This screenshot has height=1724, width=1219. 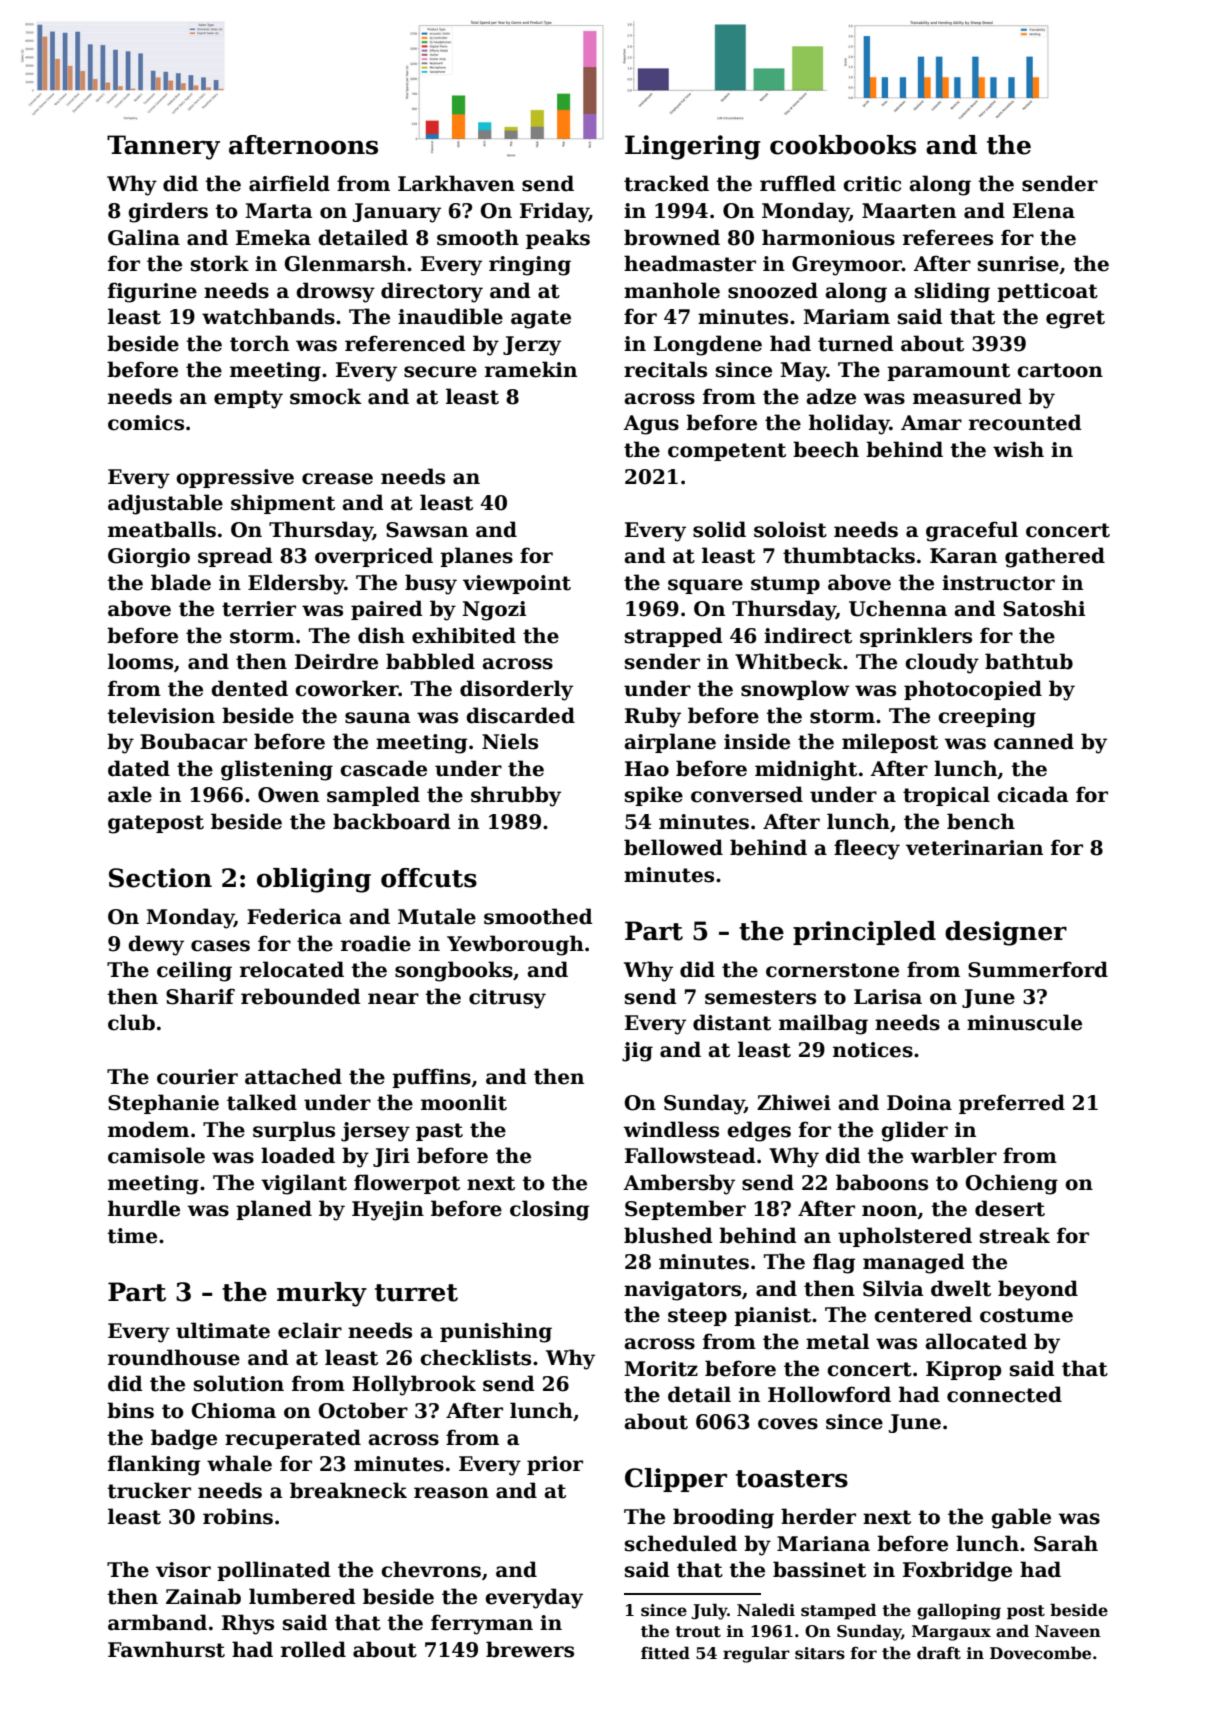 What do you see at coordinates (131, 1022) in the screenshot?
I see `club` at bounding box center [131, 1022].
